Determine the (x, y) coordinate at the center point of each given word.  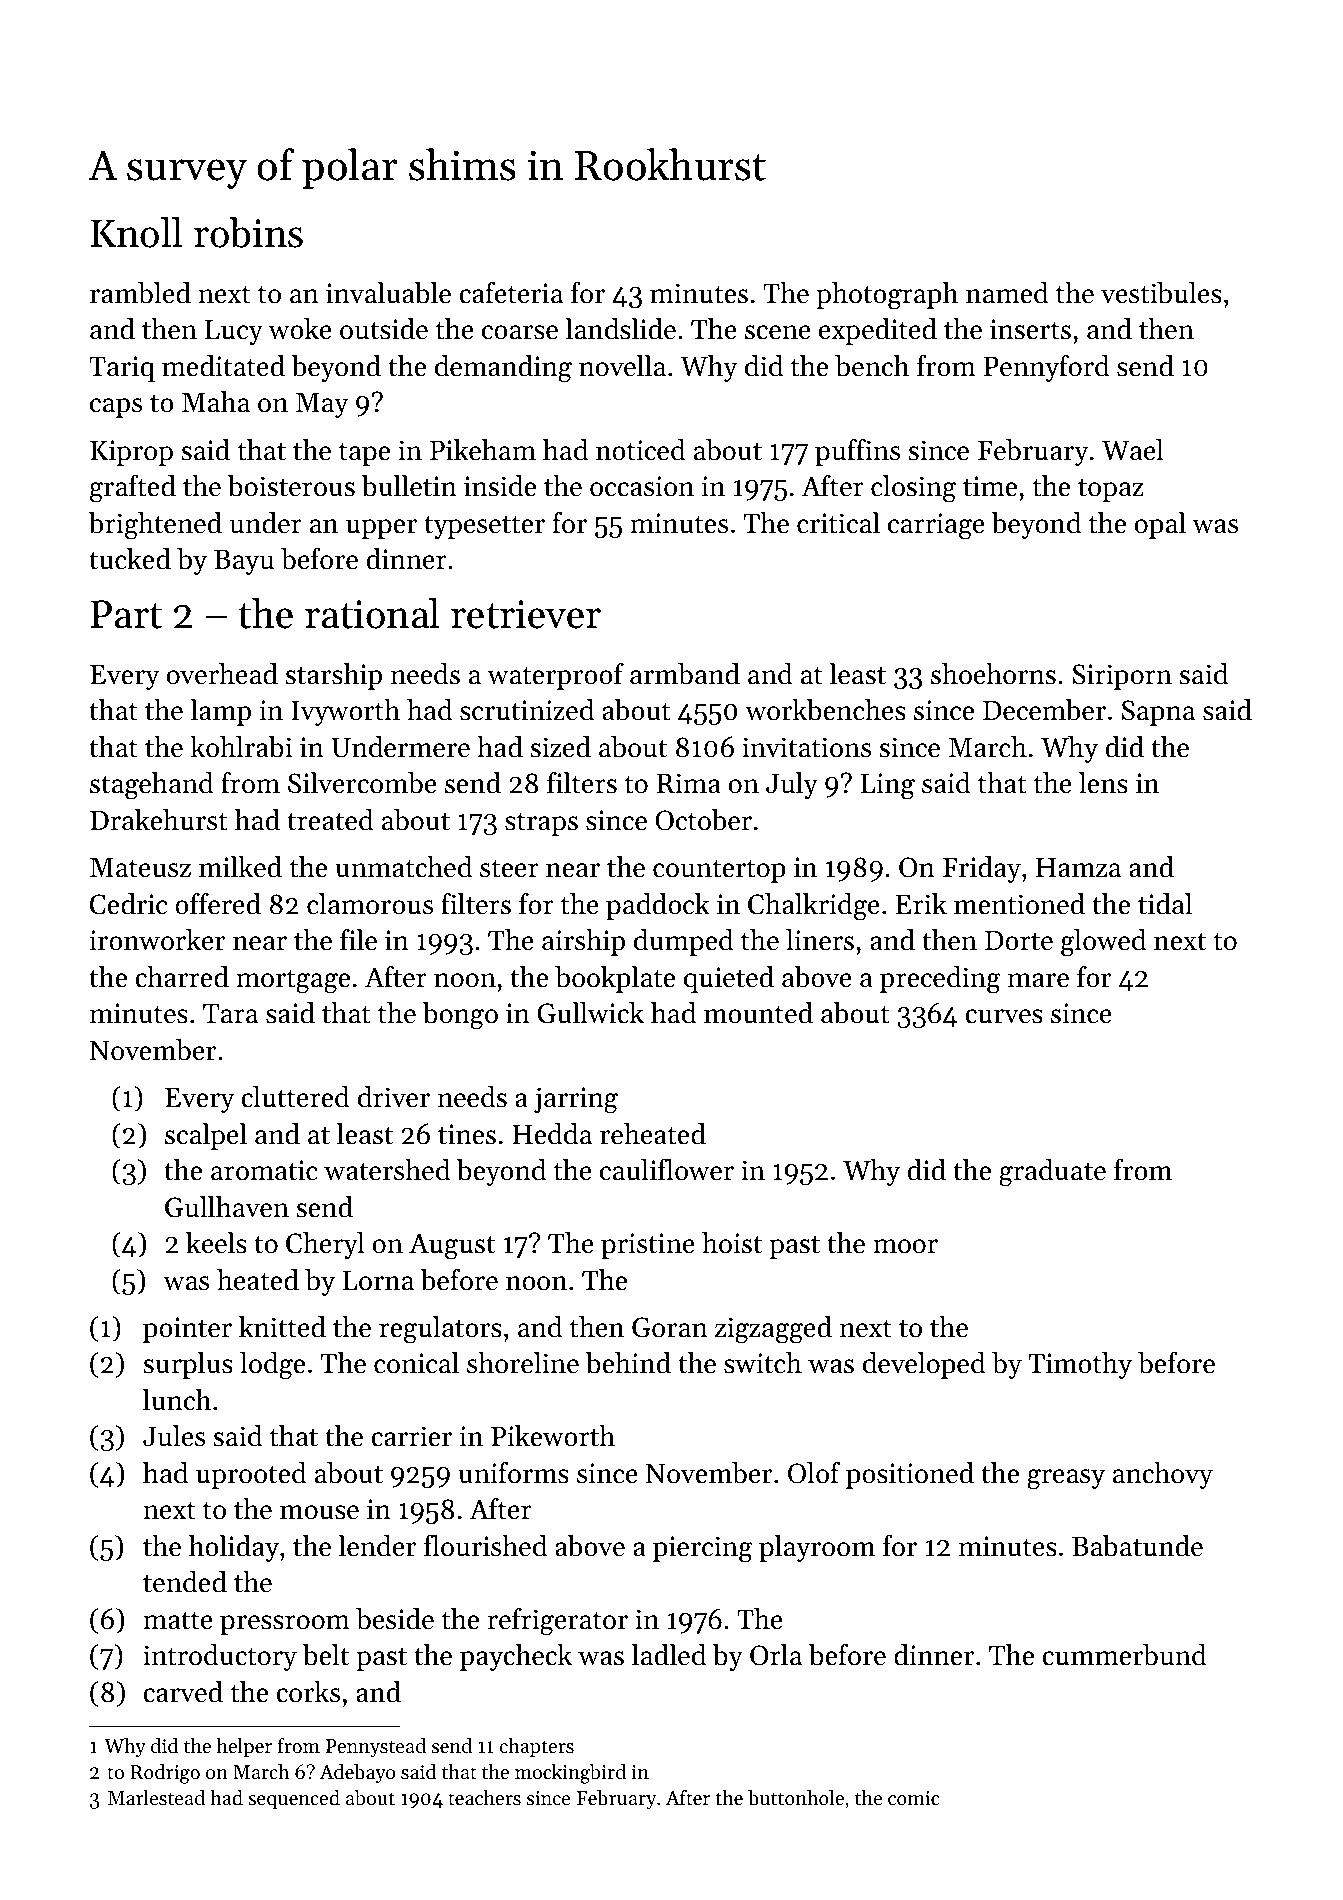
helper (244, 1747)
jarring (576, 1100)
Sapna (1158, 713)
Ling (888, 786)
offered (218, 904)
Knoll (136, 232)
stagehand (152, 786)
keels (216, 1243)
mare (1038, 980)
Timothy (1080, 1365)
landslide (620, 329)
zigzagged (773, 1330)
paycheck (516, 1657)
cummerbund (1124, 1655)
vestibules (1161, 293)
